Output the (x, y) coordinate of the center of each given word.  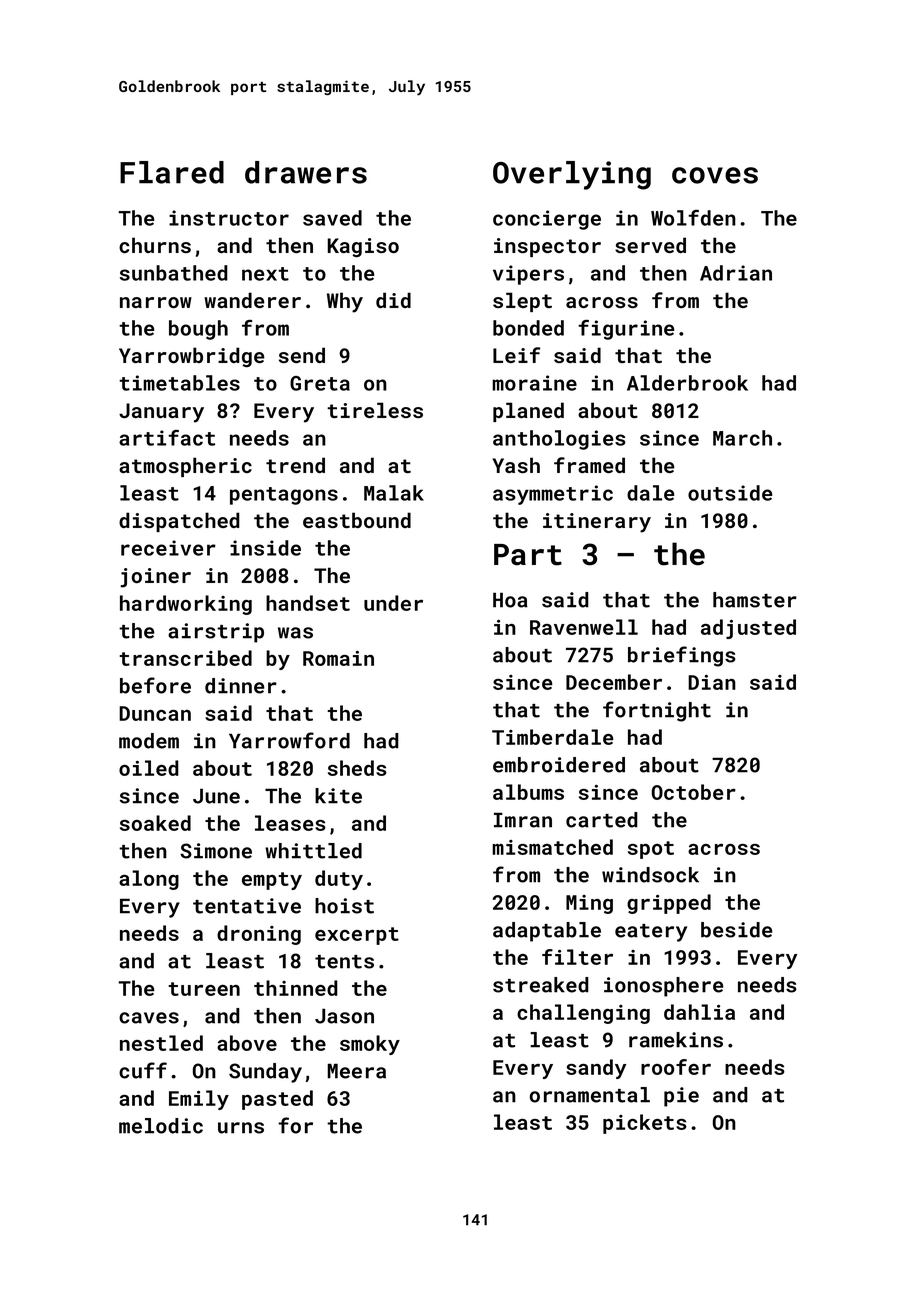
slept (522, 302)
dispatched (179, 522)
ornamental (590, 1095)
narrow (156, 302)
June (216, 796)
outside (730, 493)
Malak (394, 493)
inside (265, 548)
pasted (277, 1100)
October (694, 792)
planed (528, 412)
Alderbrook (687, 383)
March (742, 438)
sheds (357, 768)
